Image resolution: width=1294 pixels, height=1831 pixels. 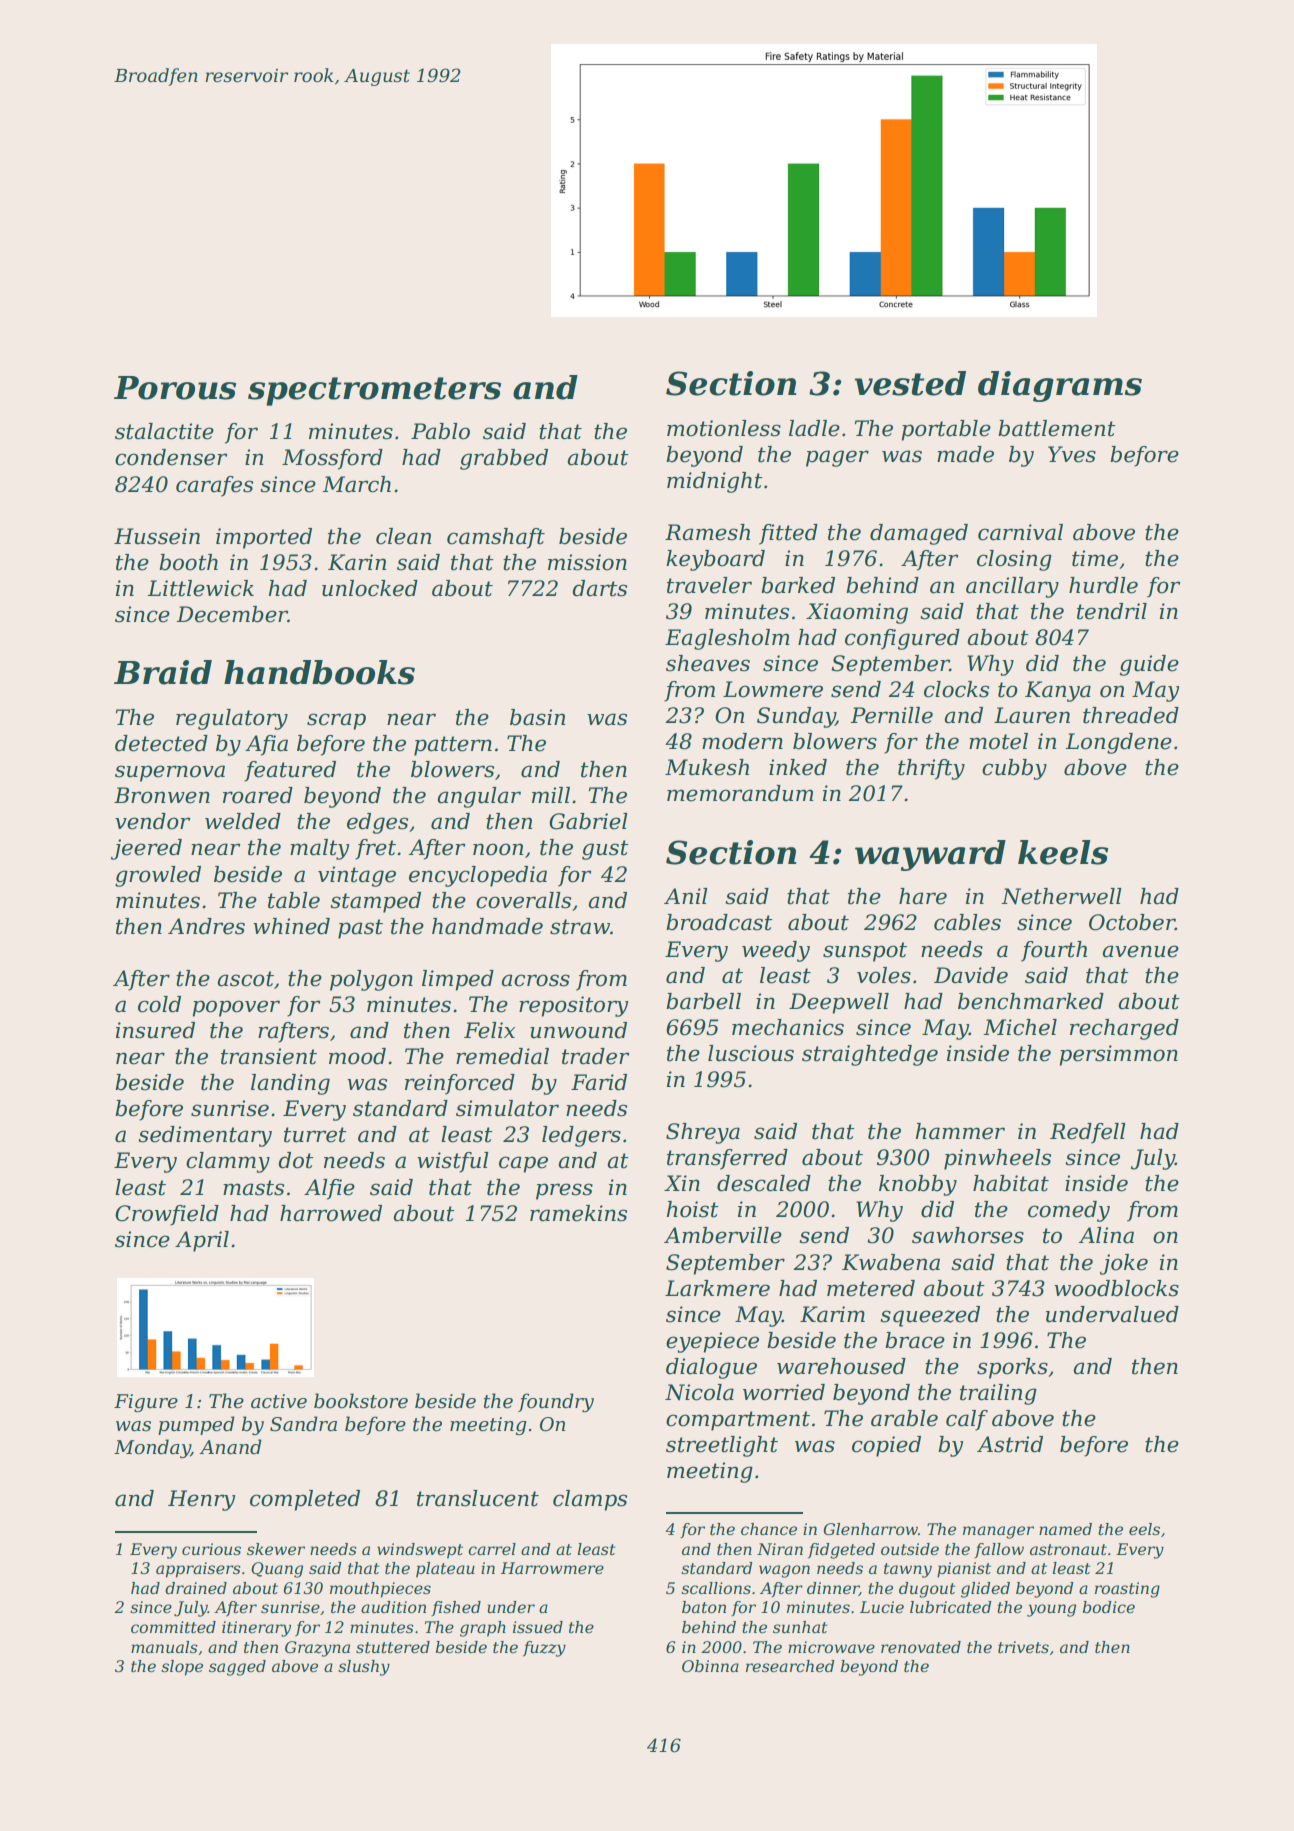 What do you see at coordinates (537, 717) in the screenshot?
I see `basin` at bounding box center [537, 717].
